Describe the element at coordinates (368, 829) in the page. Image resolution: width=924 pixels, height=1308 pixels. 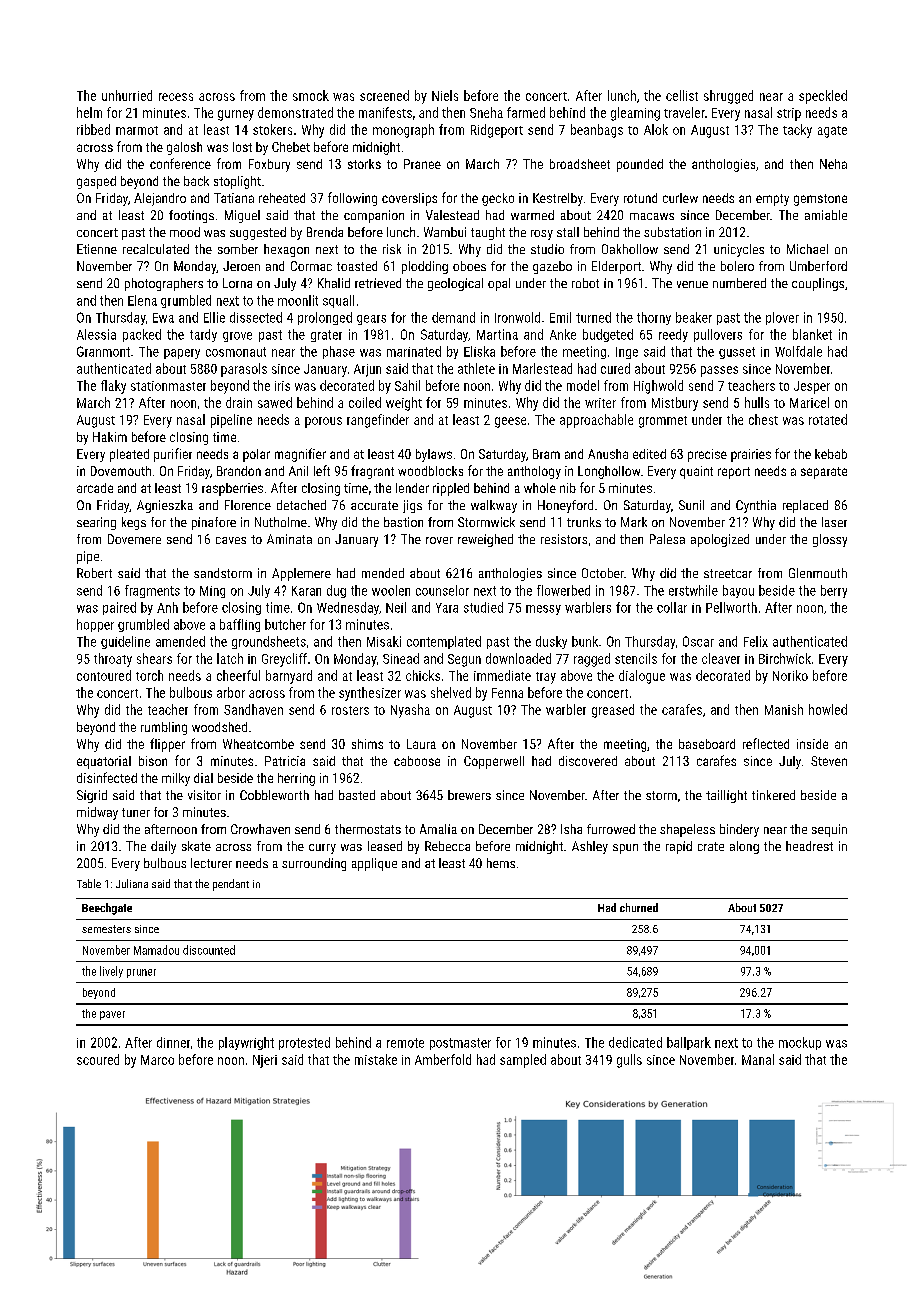
I see `thermostats` at that location.
